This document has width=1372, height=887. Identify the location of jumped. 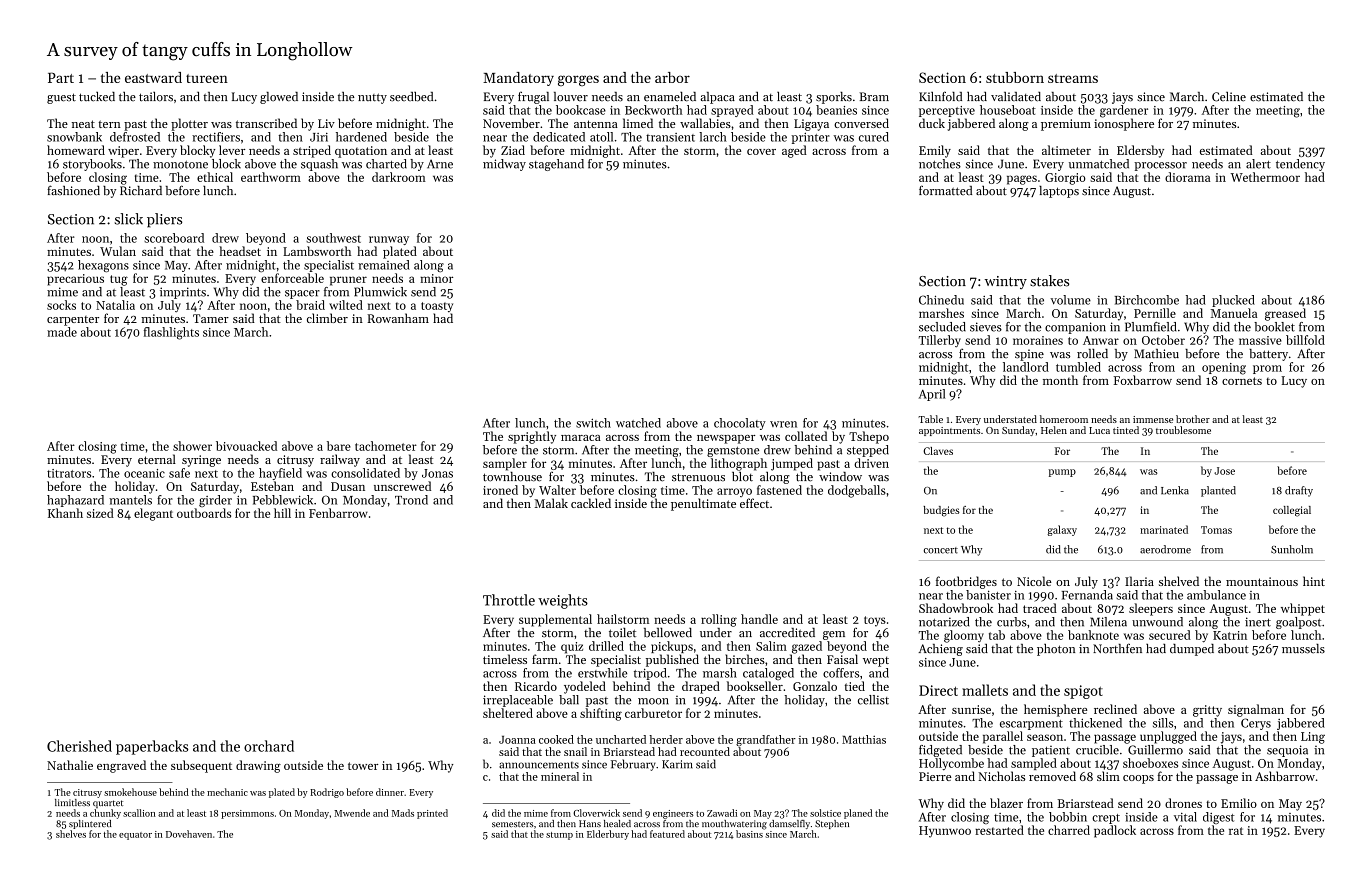
(792, 464).
